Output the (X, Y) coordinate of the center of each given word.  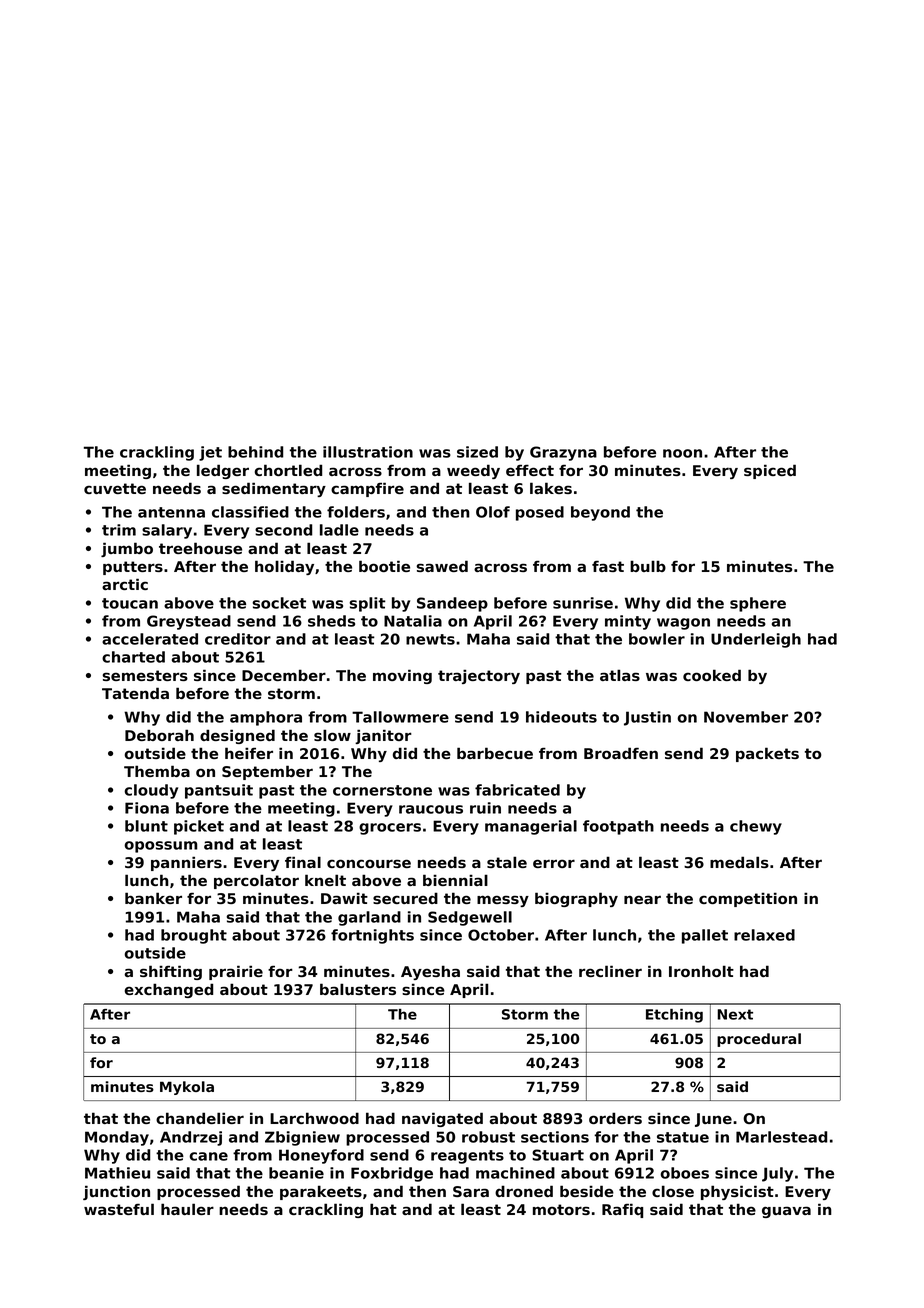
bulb (648, 566)
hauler (187, 1209)
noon (682, 453)
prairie (236, 972)
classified (250, 512)
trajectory (479, 676)
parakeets (321, 1192)
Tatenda (135, 693)
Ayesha (430, 972)
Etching (674, 1016)
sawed (442, 566)
